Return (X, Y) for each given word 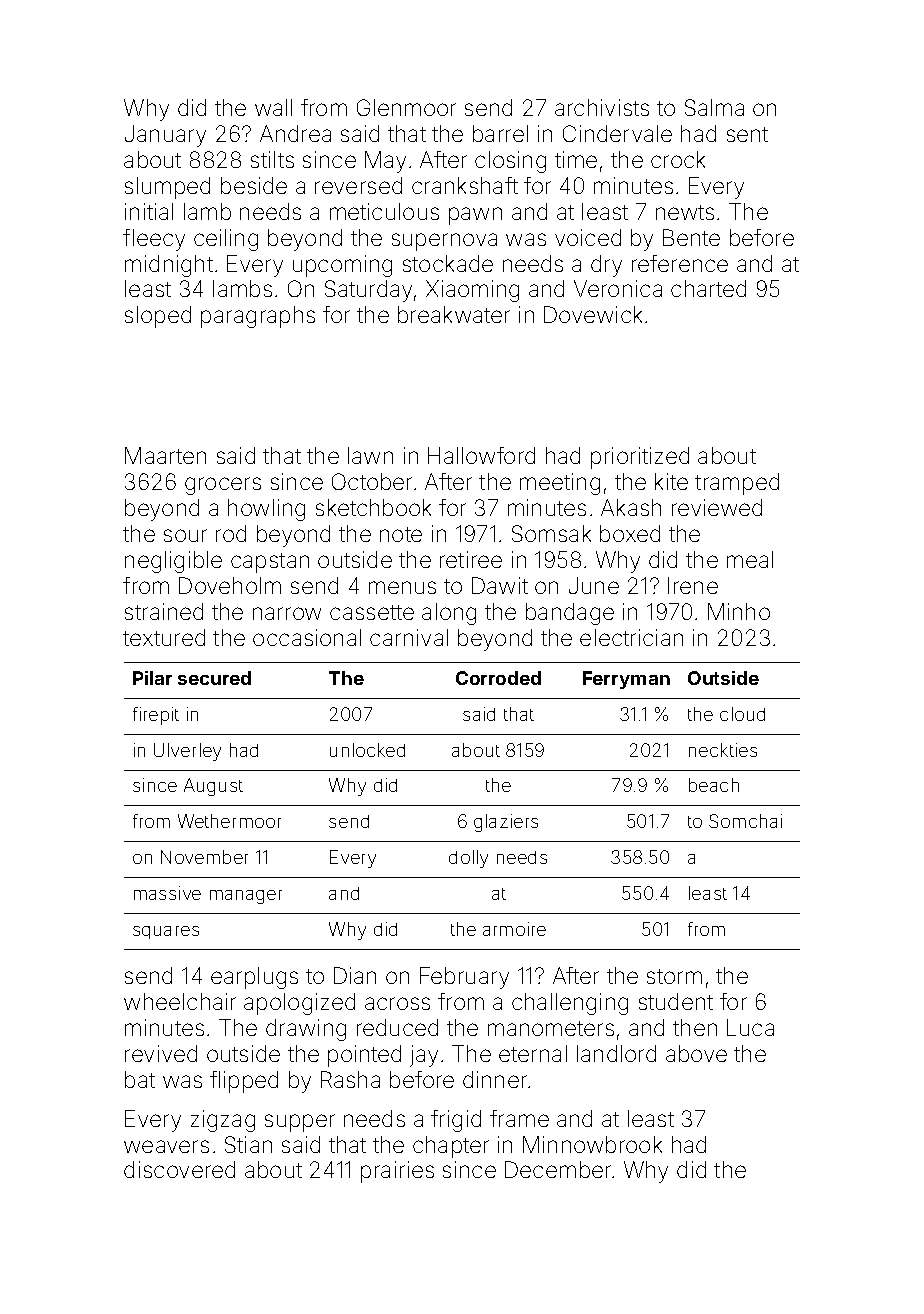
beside (254, 185)
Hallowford (481, 455)
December (558, 1169)
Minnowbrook (592, 1144)
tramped (737, 484)
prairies (397, 1172)
